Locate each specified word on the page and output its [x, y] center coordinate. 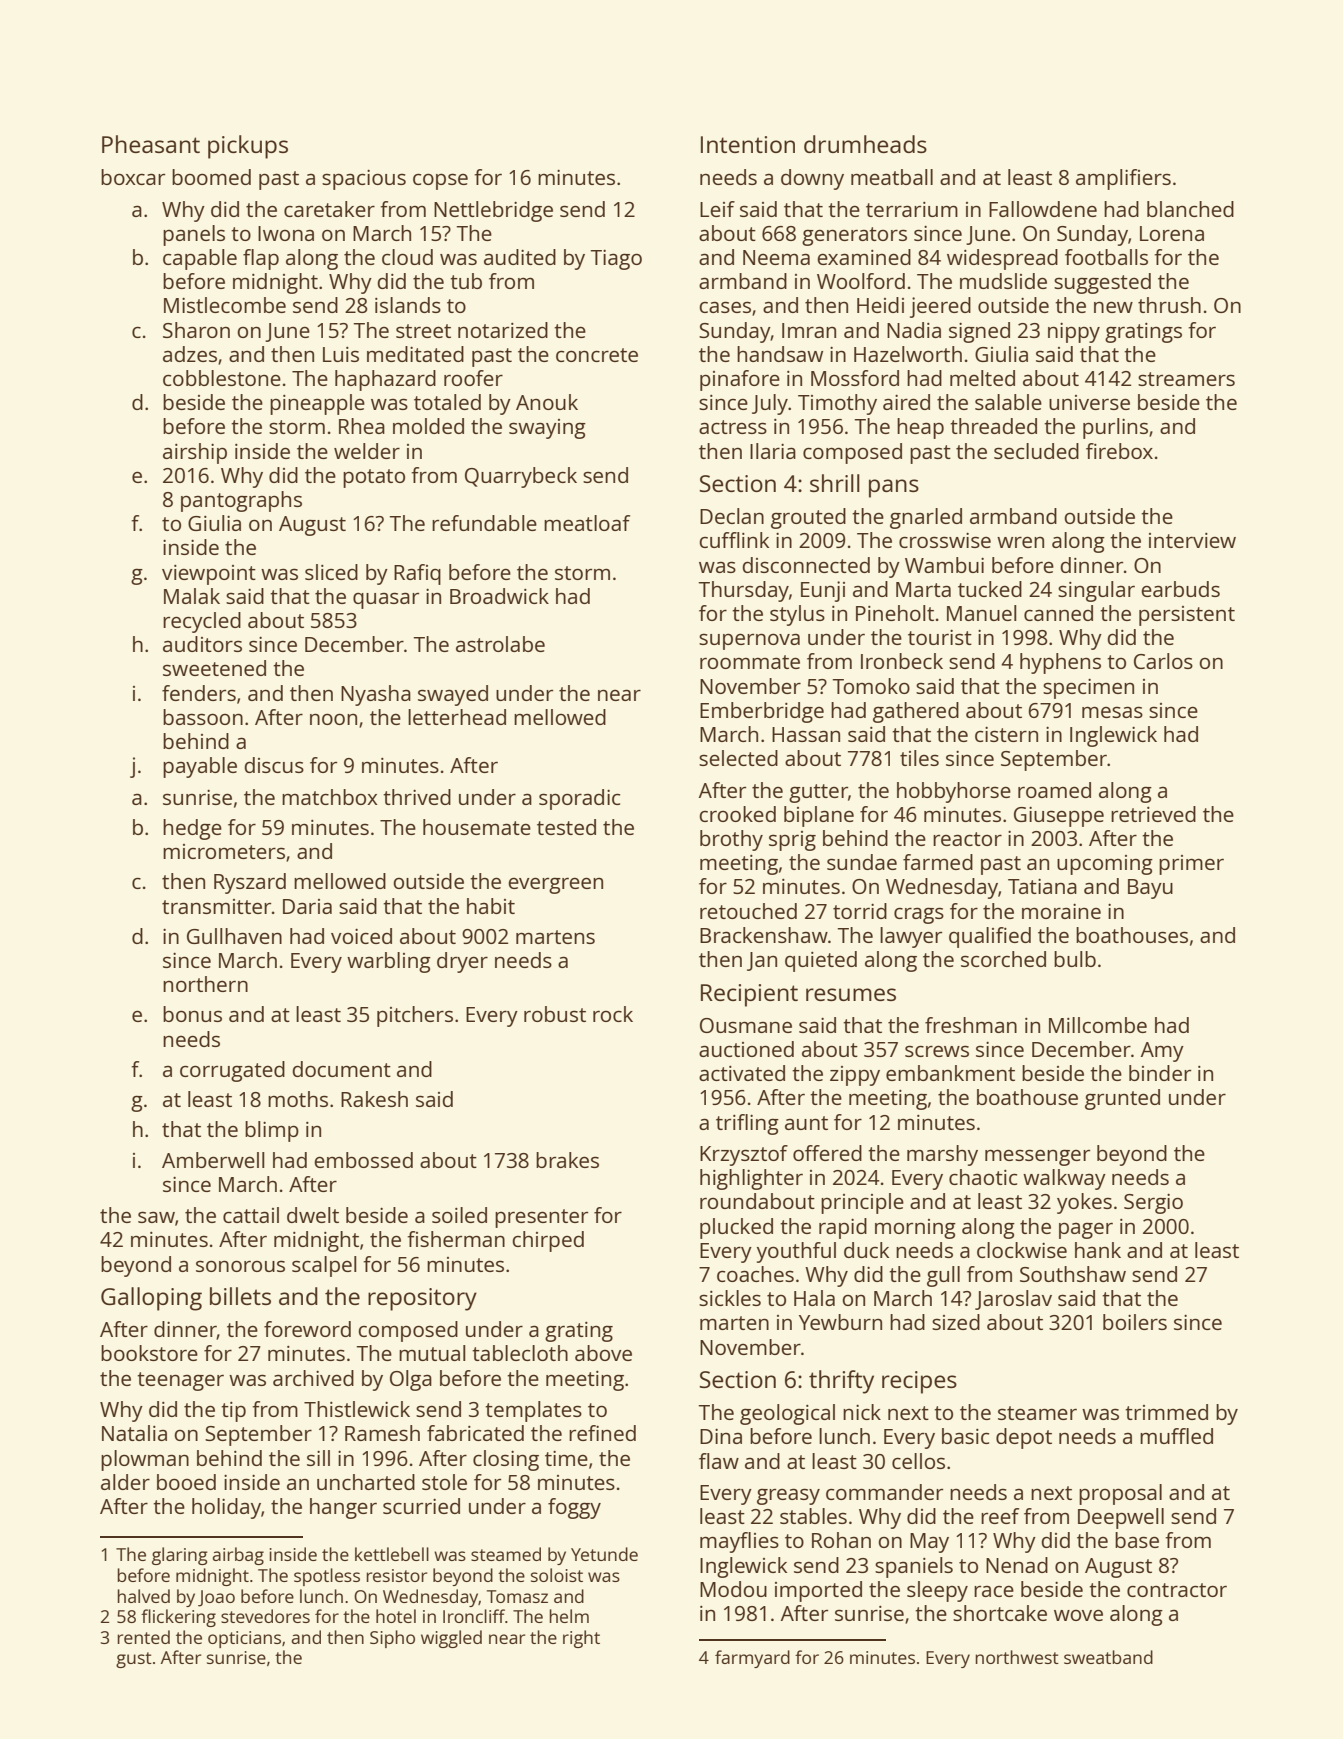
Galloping [151, 1299]
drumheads [865, 144]
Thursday [744, 591]
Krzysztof [744, 1155]
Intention [748, 144]
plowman [145, 1460]
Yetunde [604, 1554]
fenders [199, 693]
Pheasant [151, 144]
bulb [1075, 959]
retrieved [1153, 814]
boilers [1135, 1322]
